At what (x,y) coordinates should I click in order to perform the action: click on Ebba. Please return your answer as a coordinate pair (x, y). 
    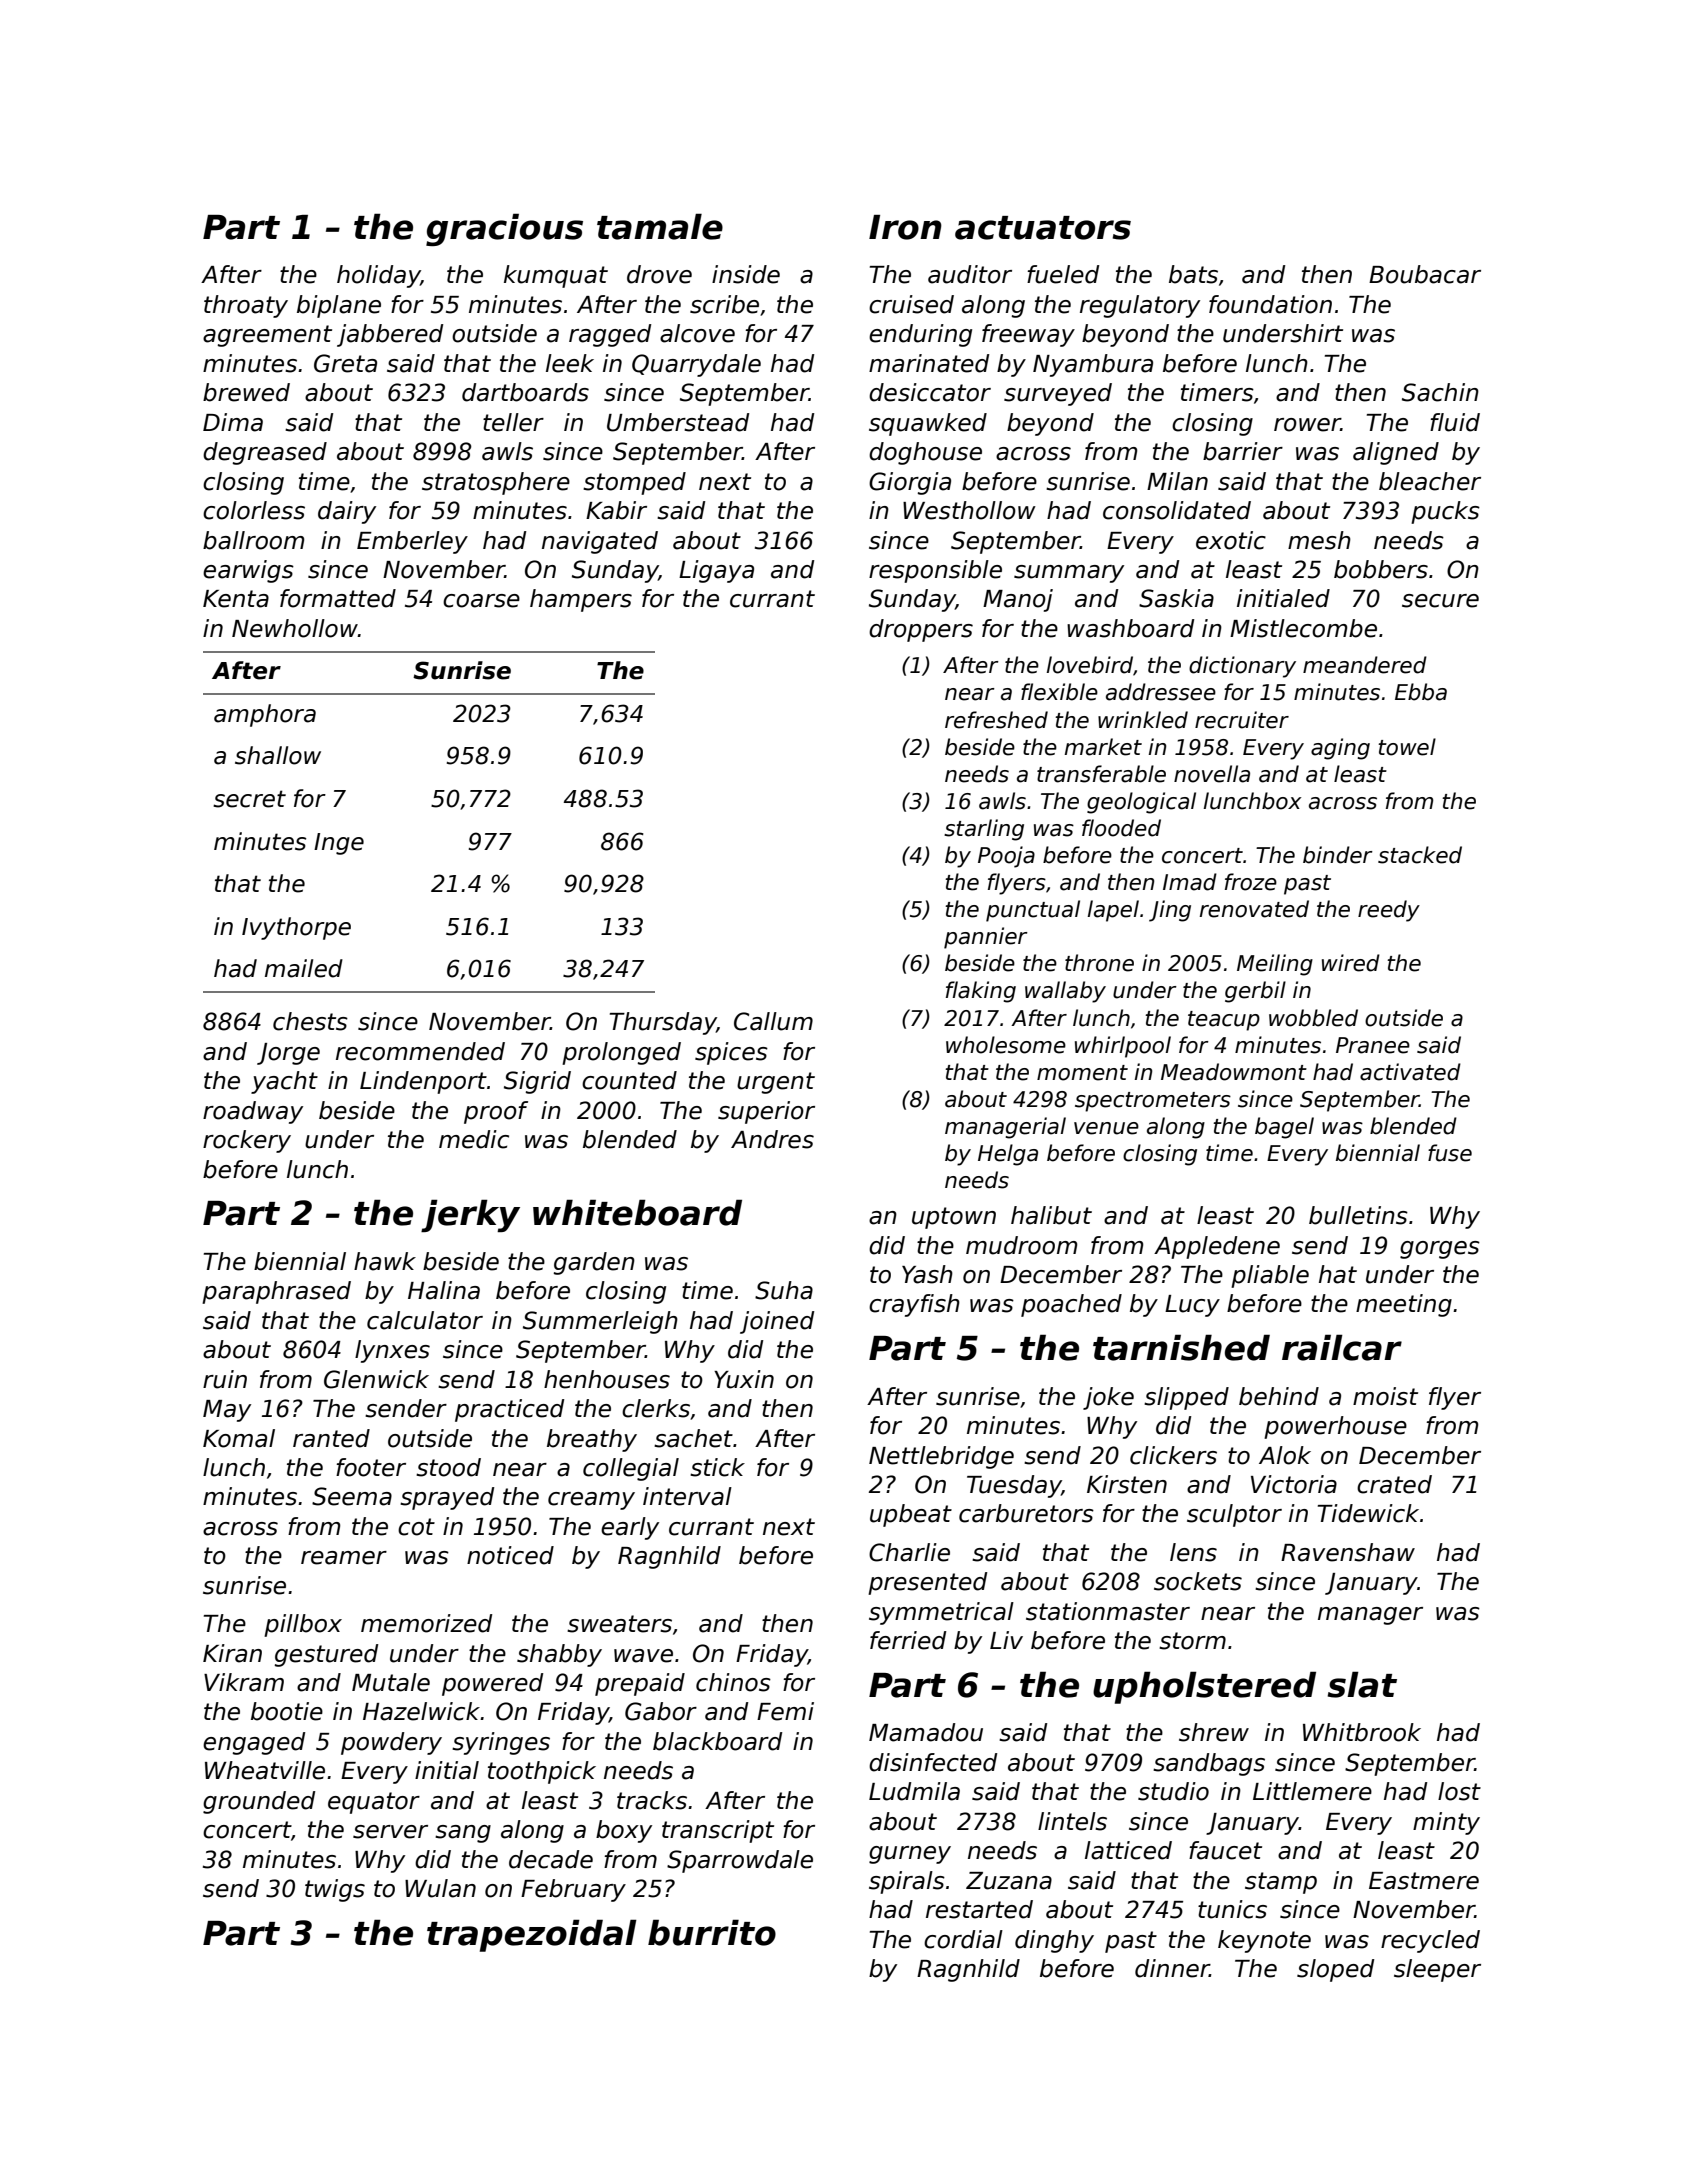
    Looking at the image, I should click on (1421, 692).
